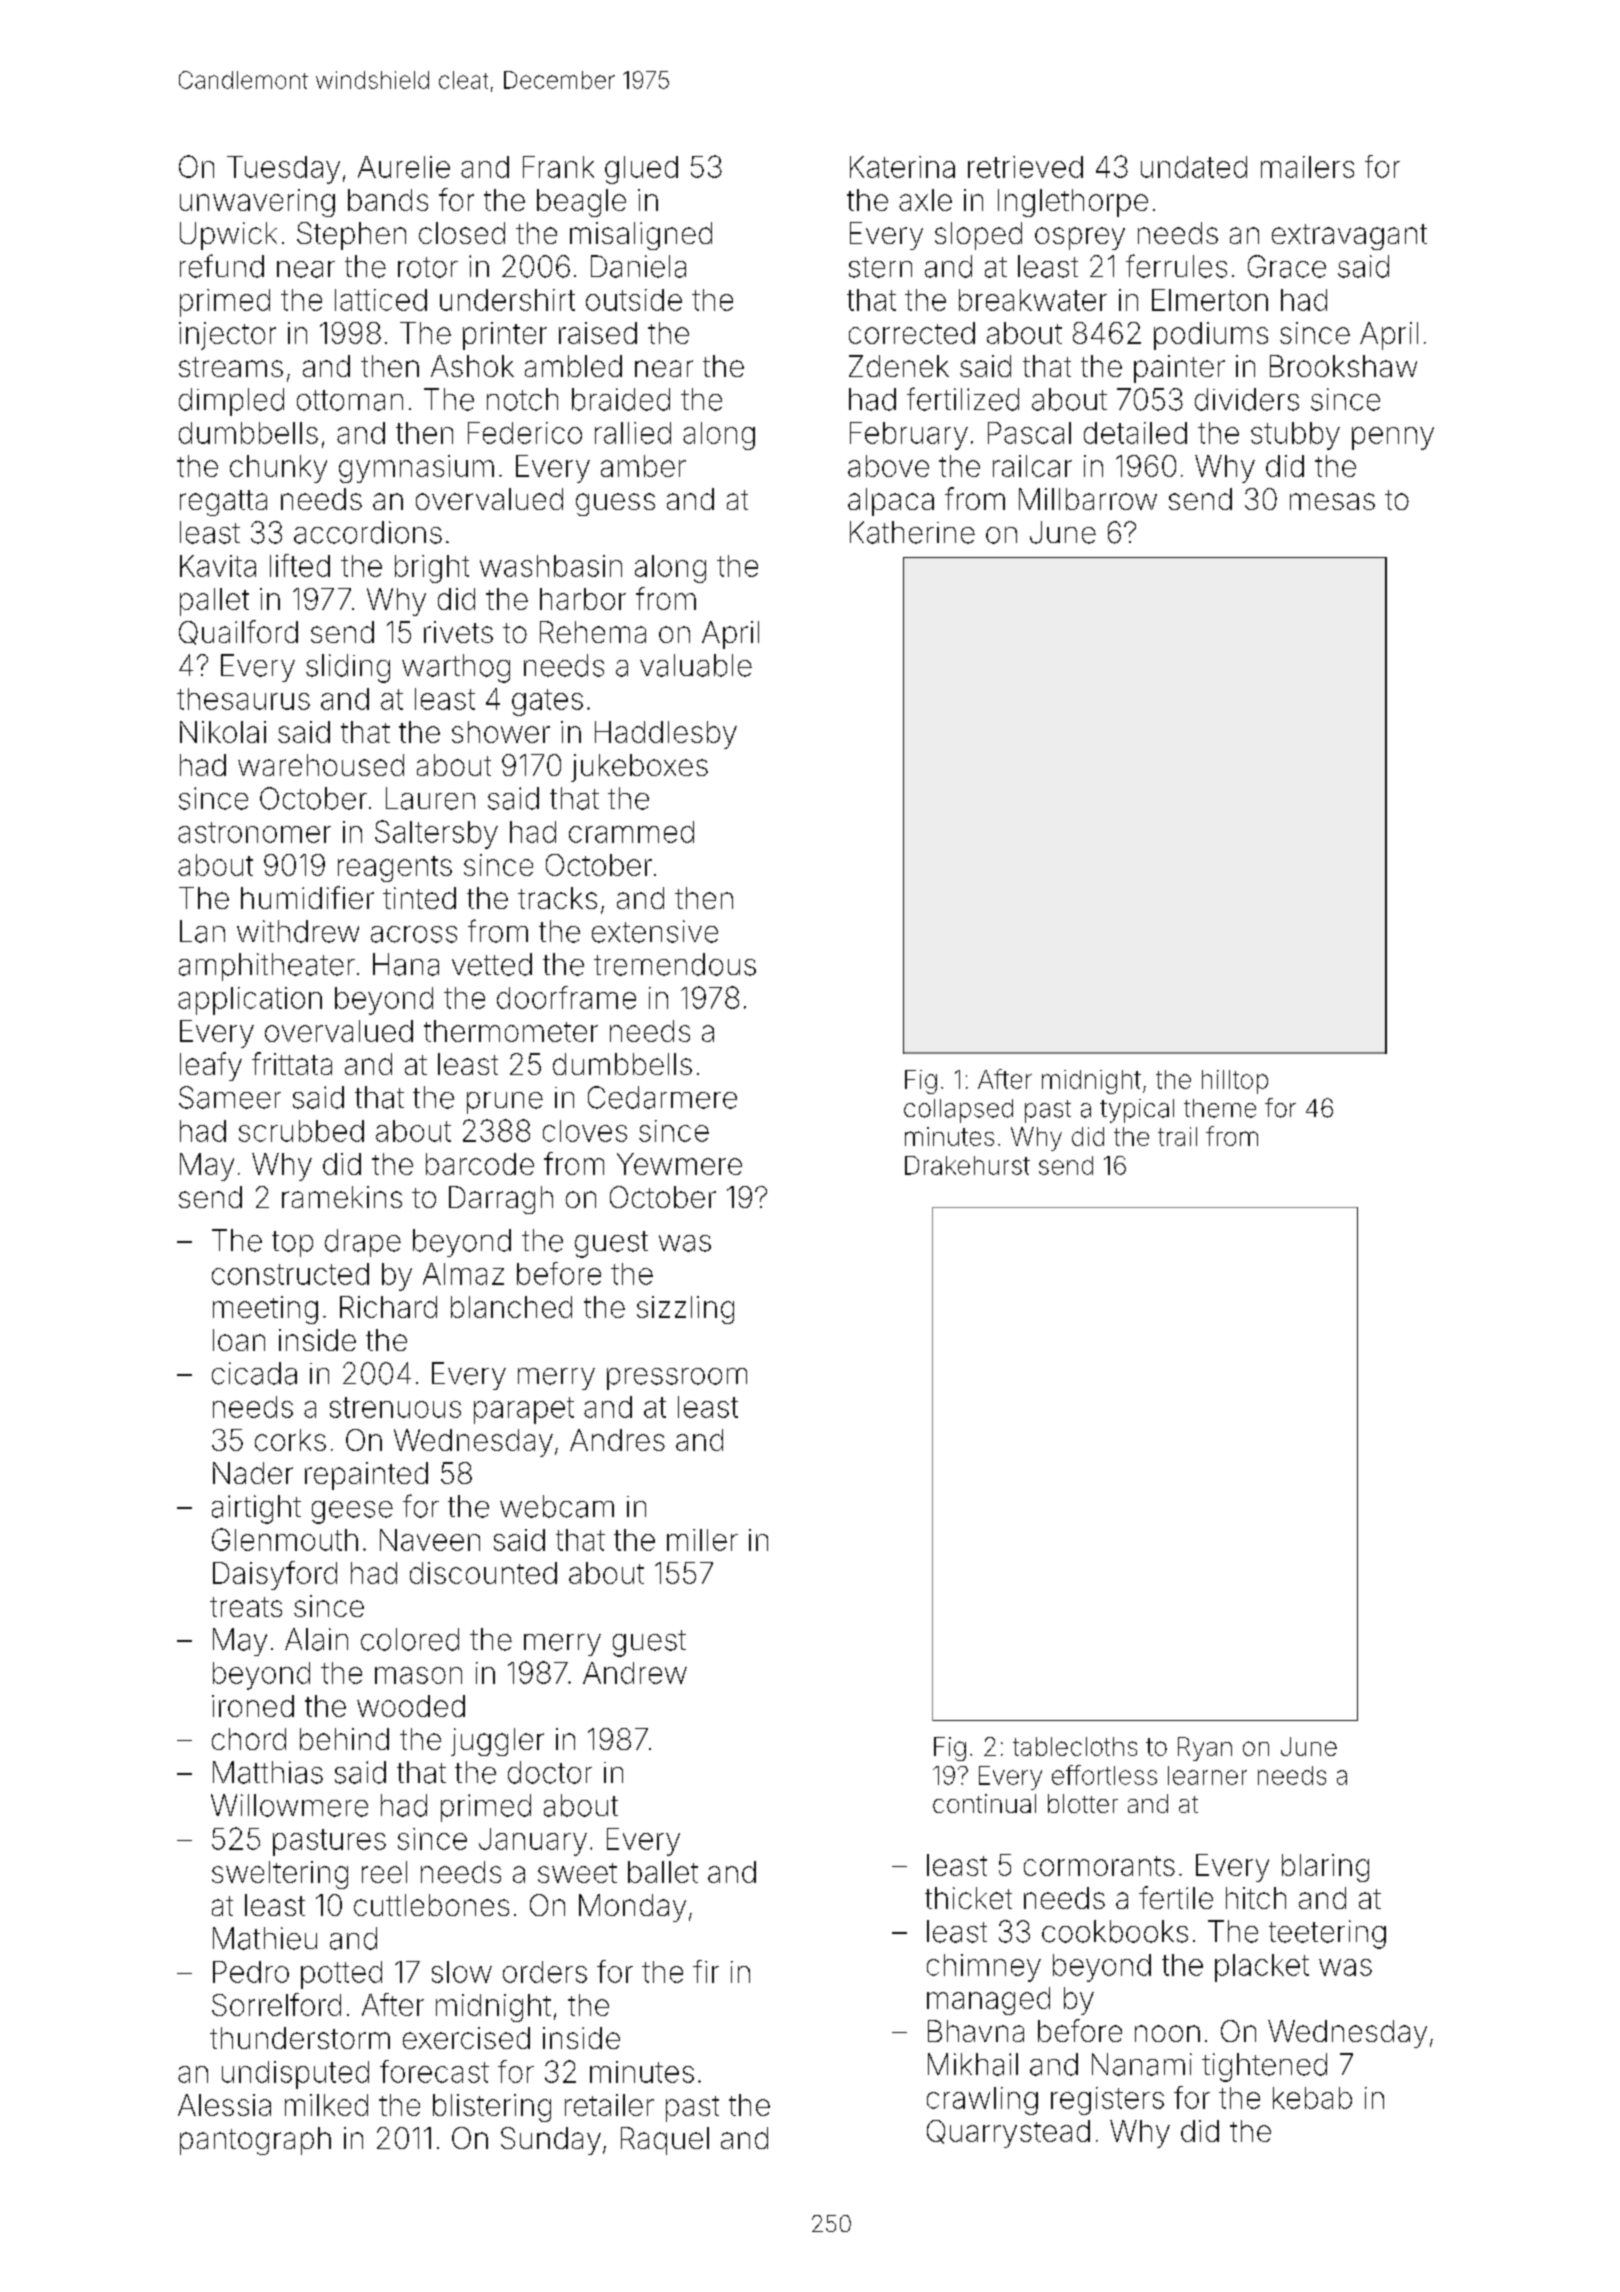 This screenshot has width=1620, height=2292. I want to click on leafy, so click(211, 1066).
